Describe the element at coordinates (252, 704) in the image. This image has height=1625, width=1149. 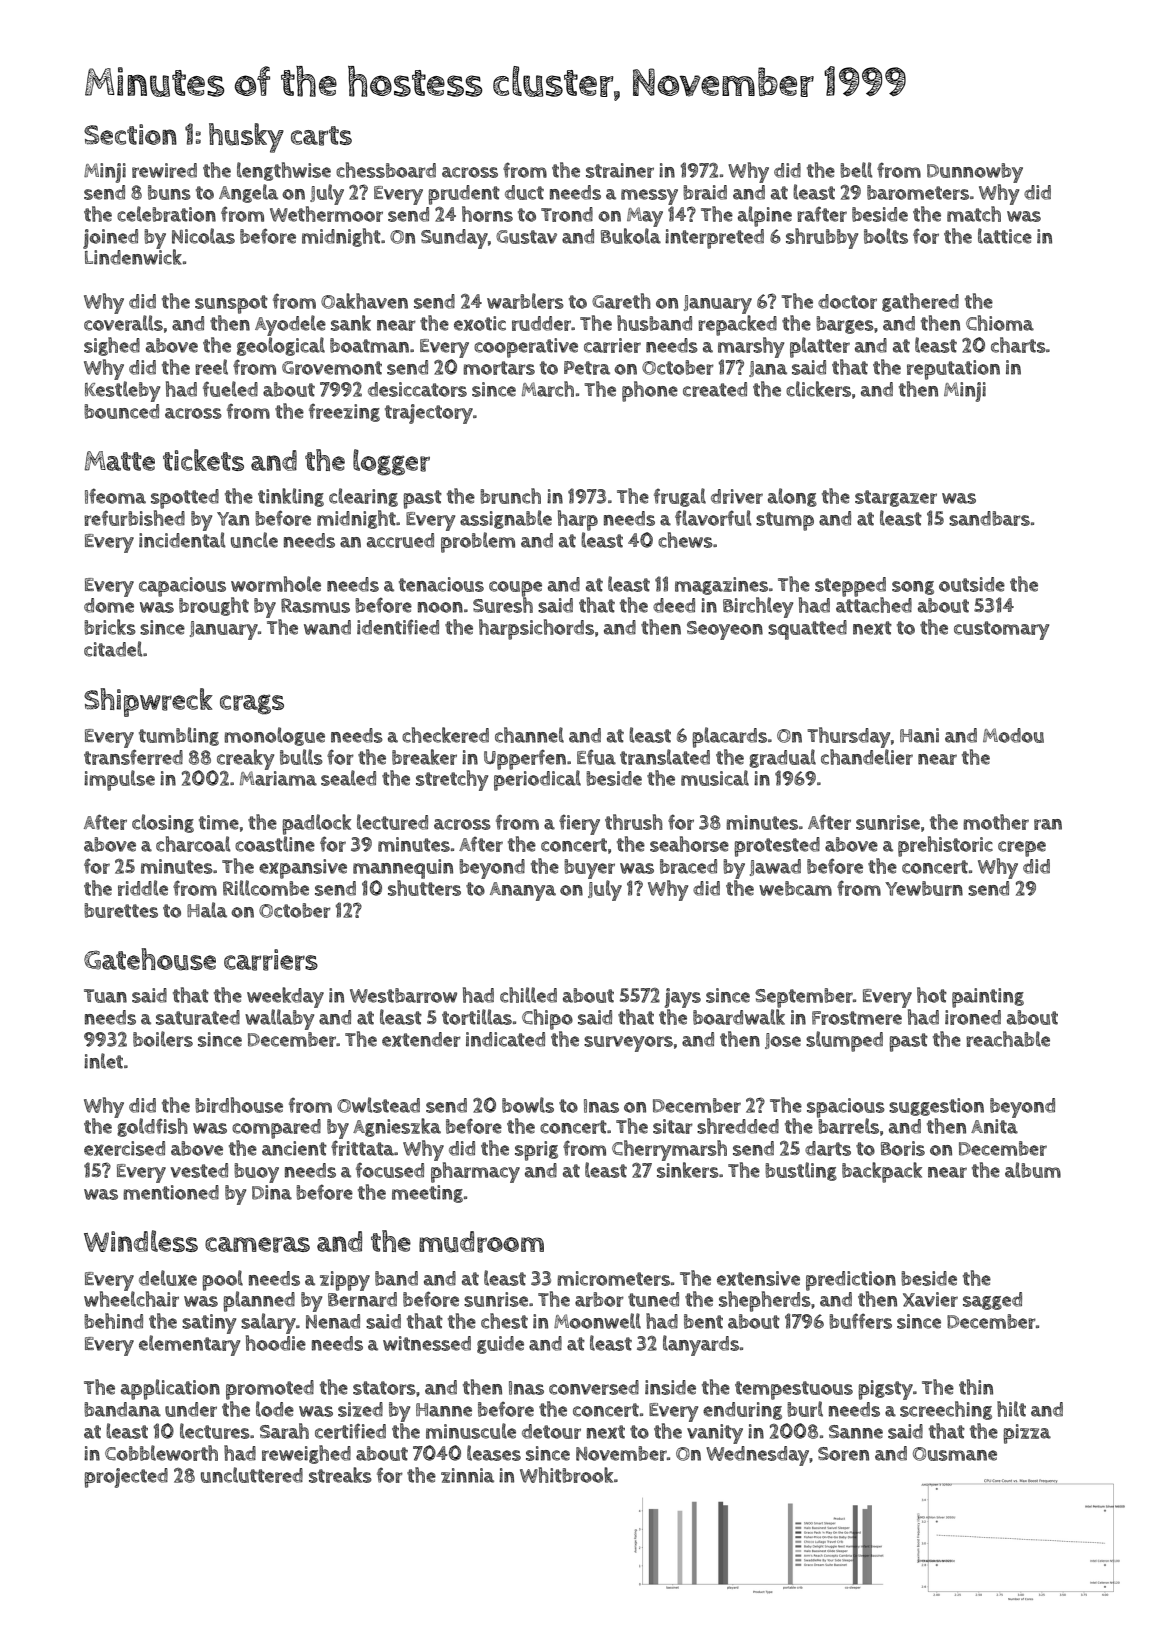
I see `crags` at that location.
